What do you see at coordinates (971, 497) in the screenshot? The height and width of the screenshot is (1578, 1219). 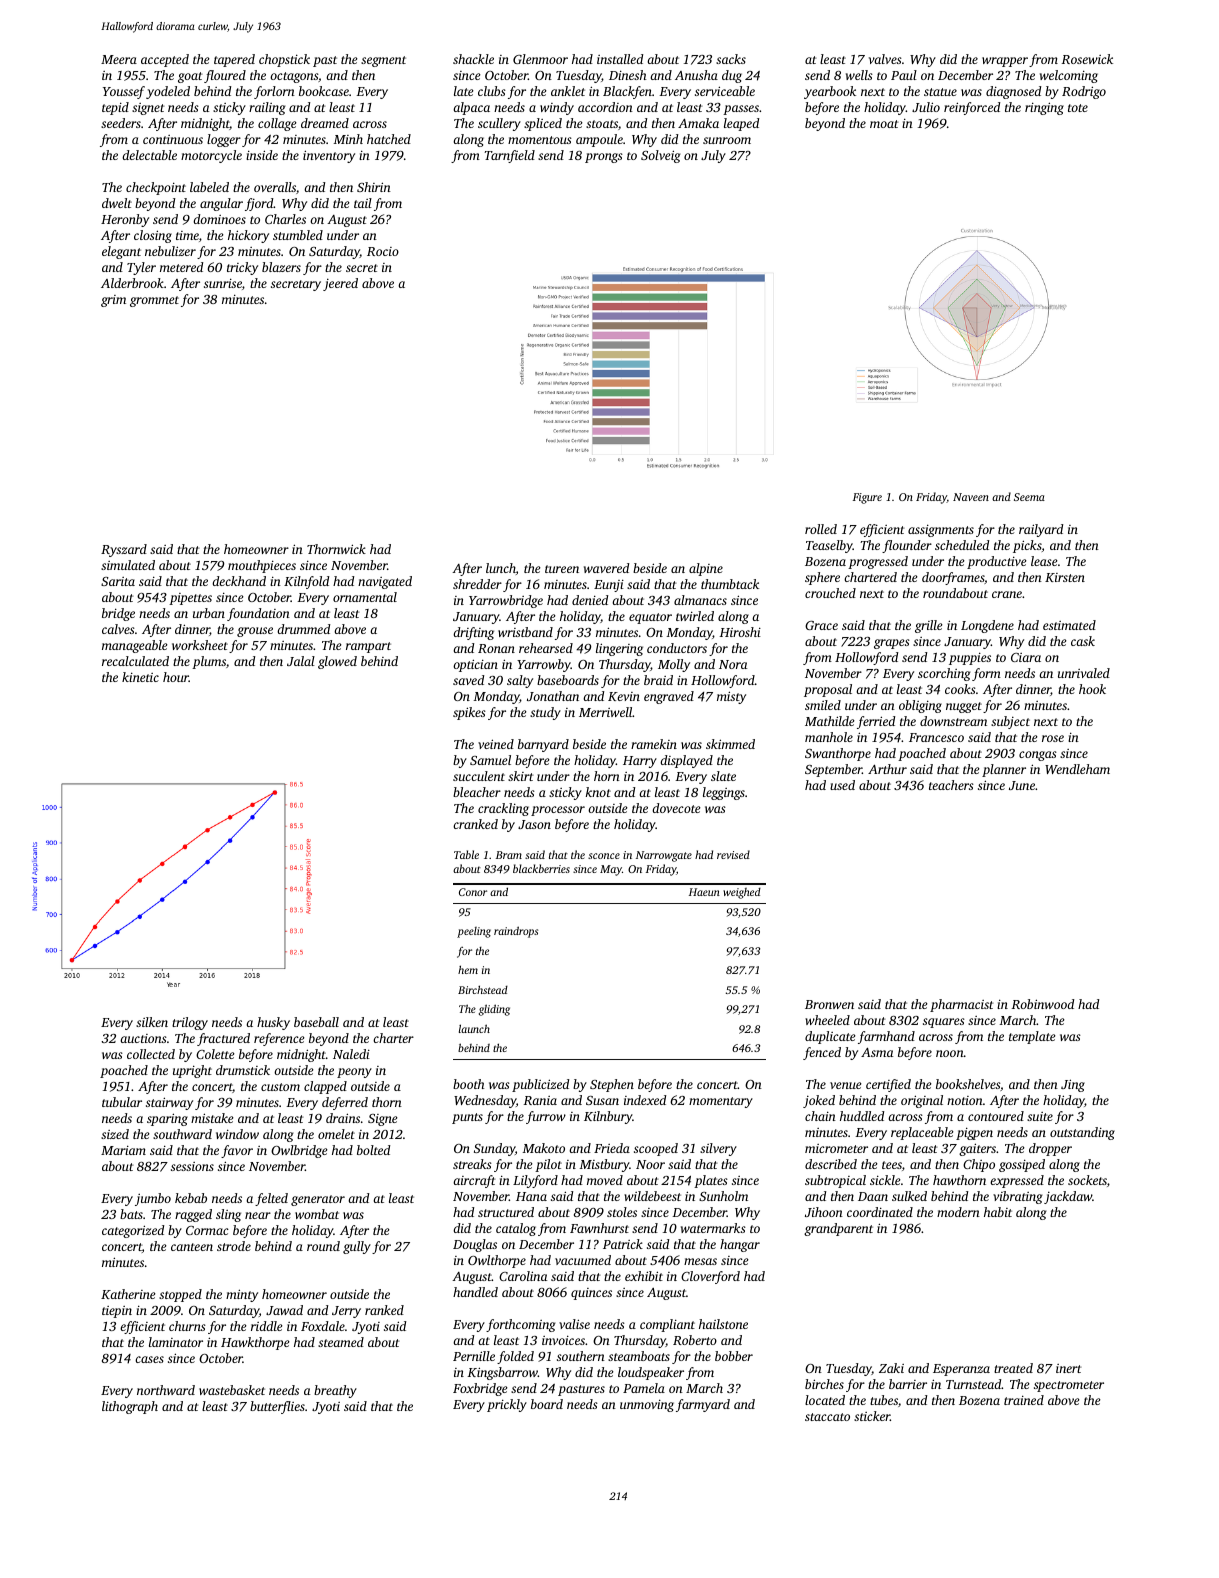 I see `Naveen` at bounding box center [971, 497].
